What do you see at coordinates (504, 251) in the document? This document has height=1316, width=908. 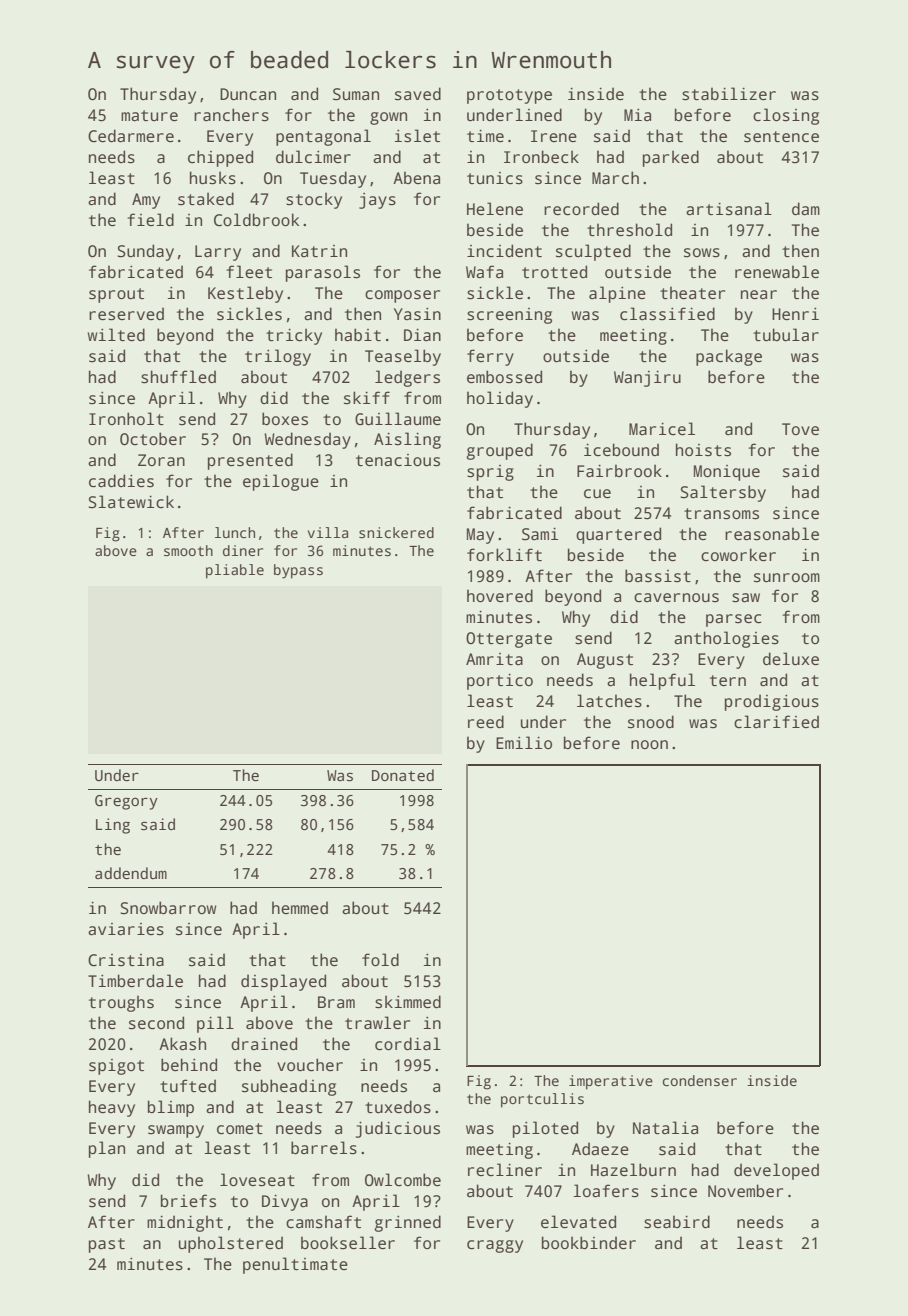 I see `incident` at bounding box center [504, 251].
